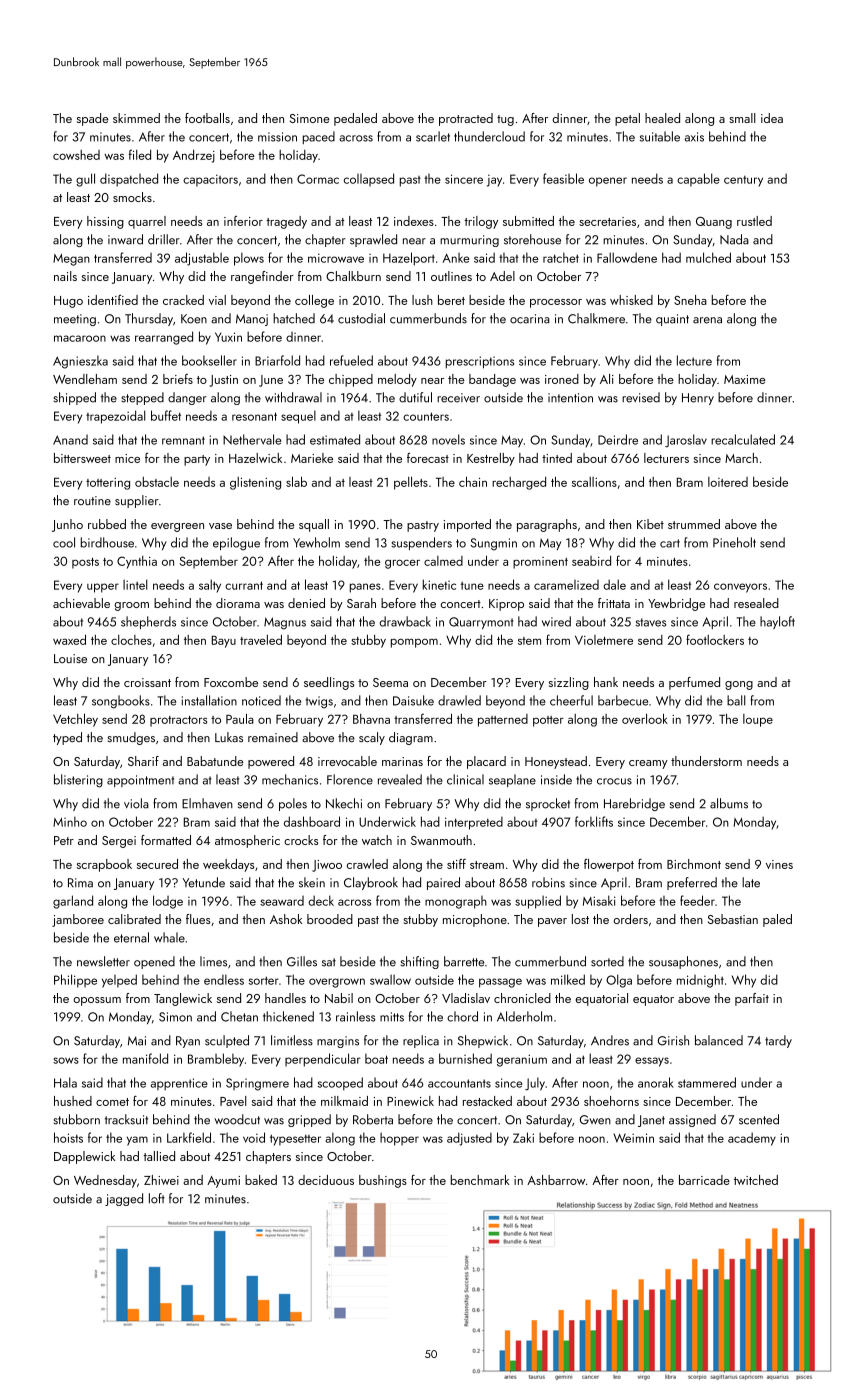  I want to click on jagged, so click(124, 1199).
